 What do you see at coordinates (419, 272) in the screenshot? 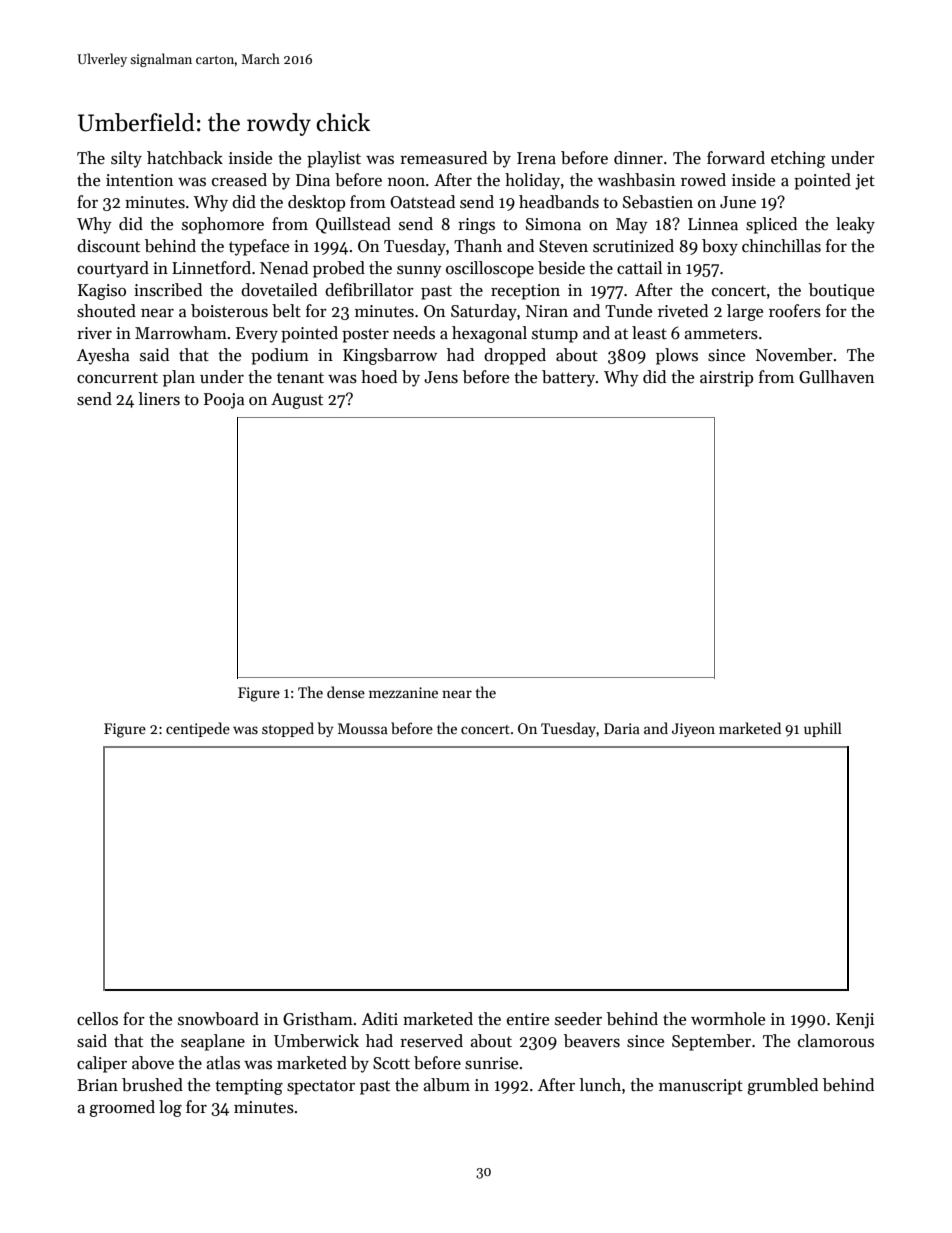
I see `sunny` at bounding box center [419, 272].
